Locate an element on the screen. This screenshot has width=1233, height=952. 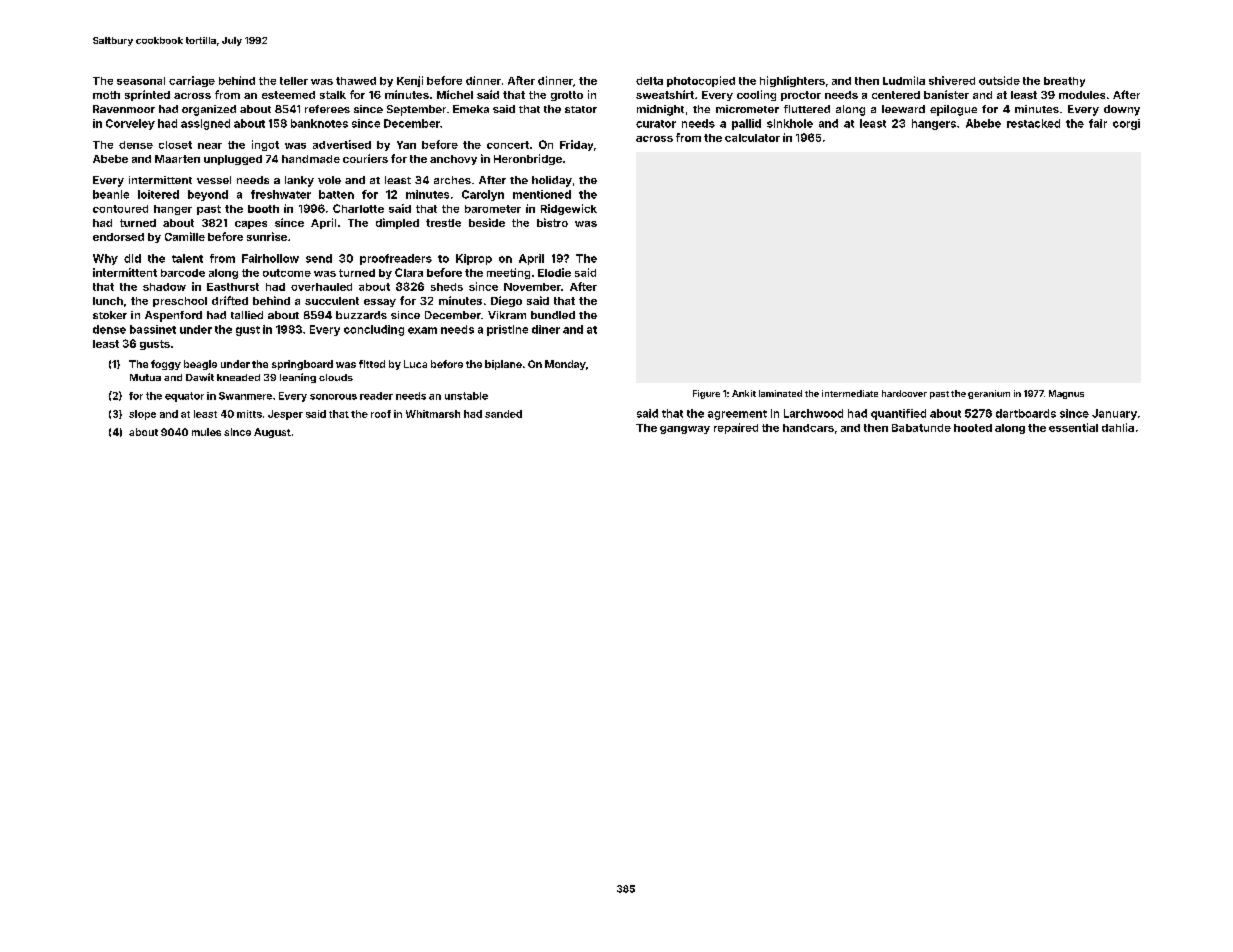
Elodie is located at coordinates (554, 272).
